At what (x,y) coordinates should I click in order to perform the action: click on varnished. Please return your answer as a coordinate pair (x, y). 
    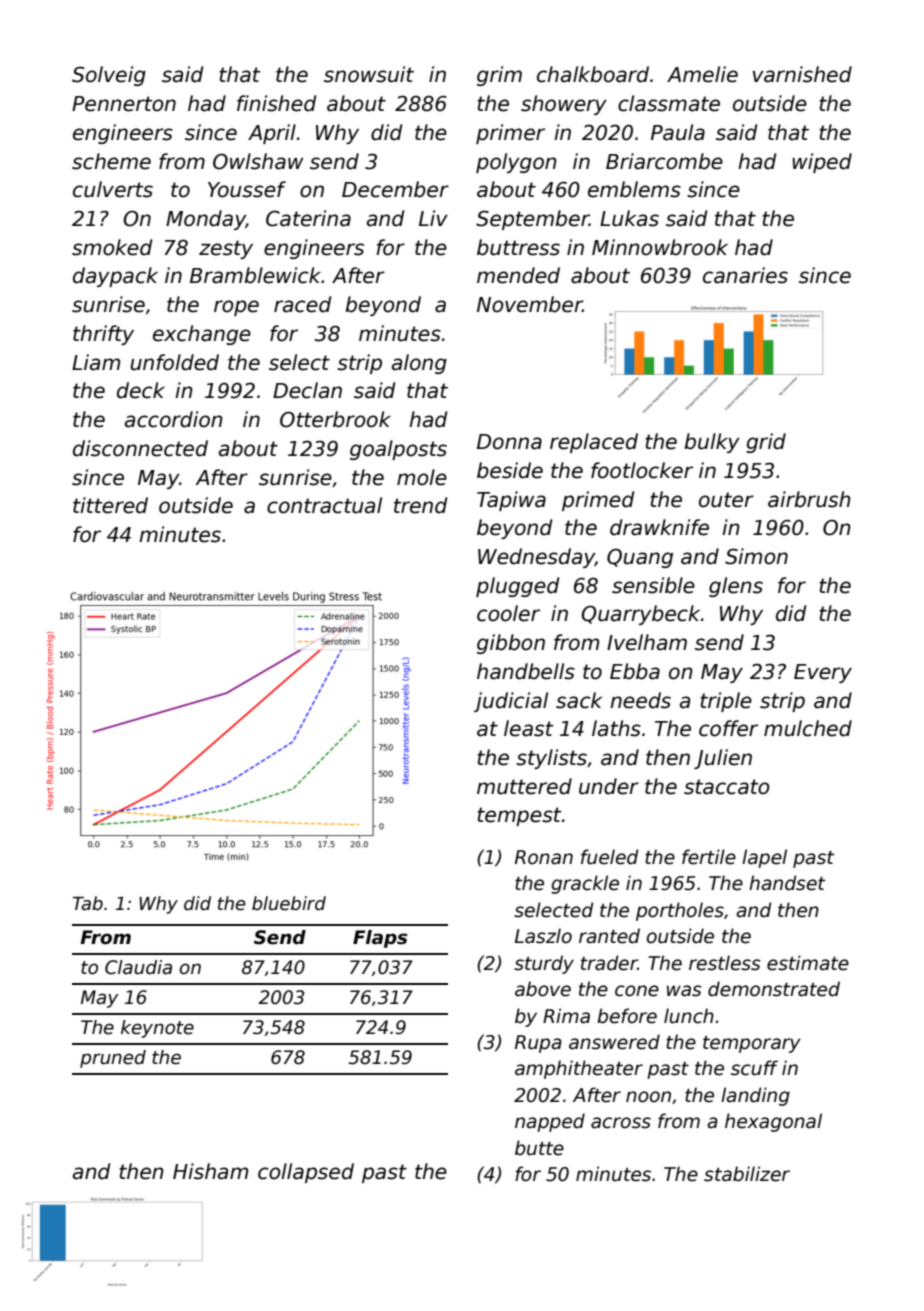
    Looking at the image, I should click on (802, 74).
